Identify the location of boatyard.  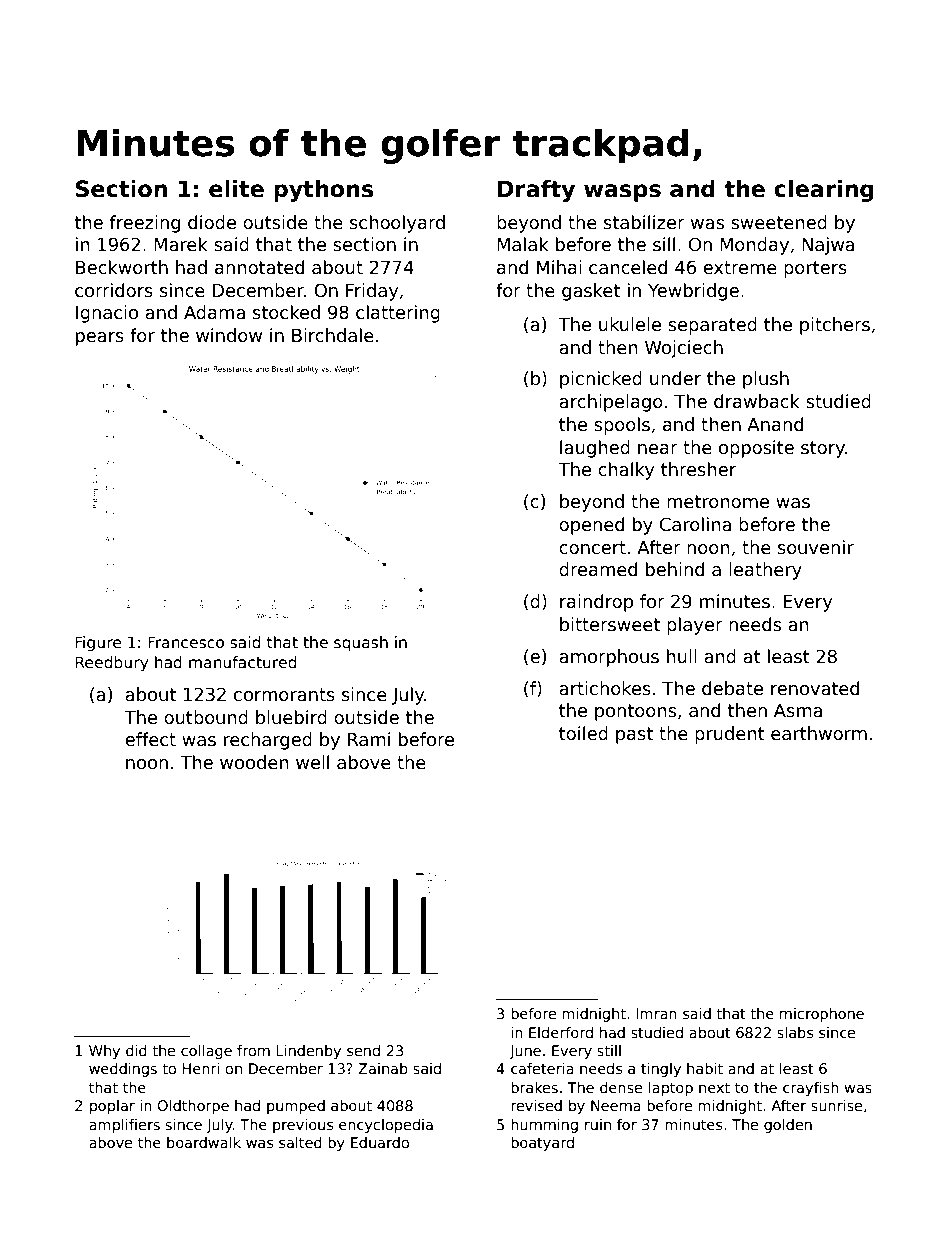
(542, 1144).
